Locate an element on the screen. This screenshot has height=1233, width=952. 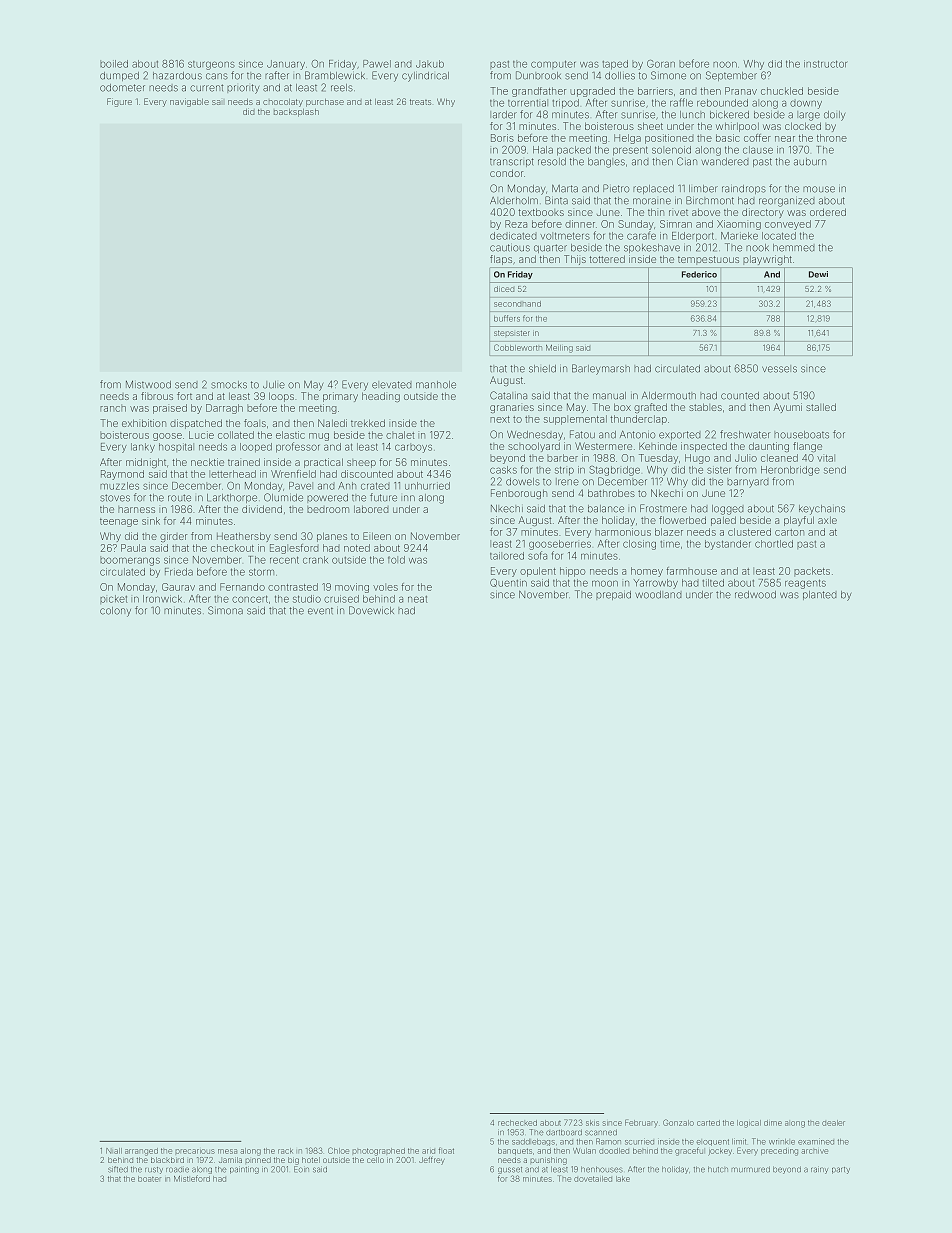
doodled is located at coordinates (614, 1151).
